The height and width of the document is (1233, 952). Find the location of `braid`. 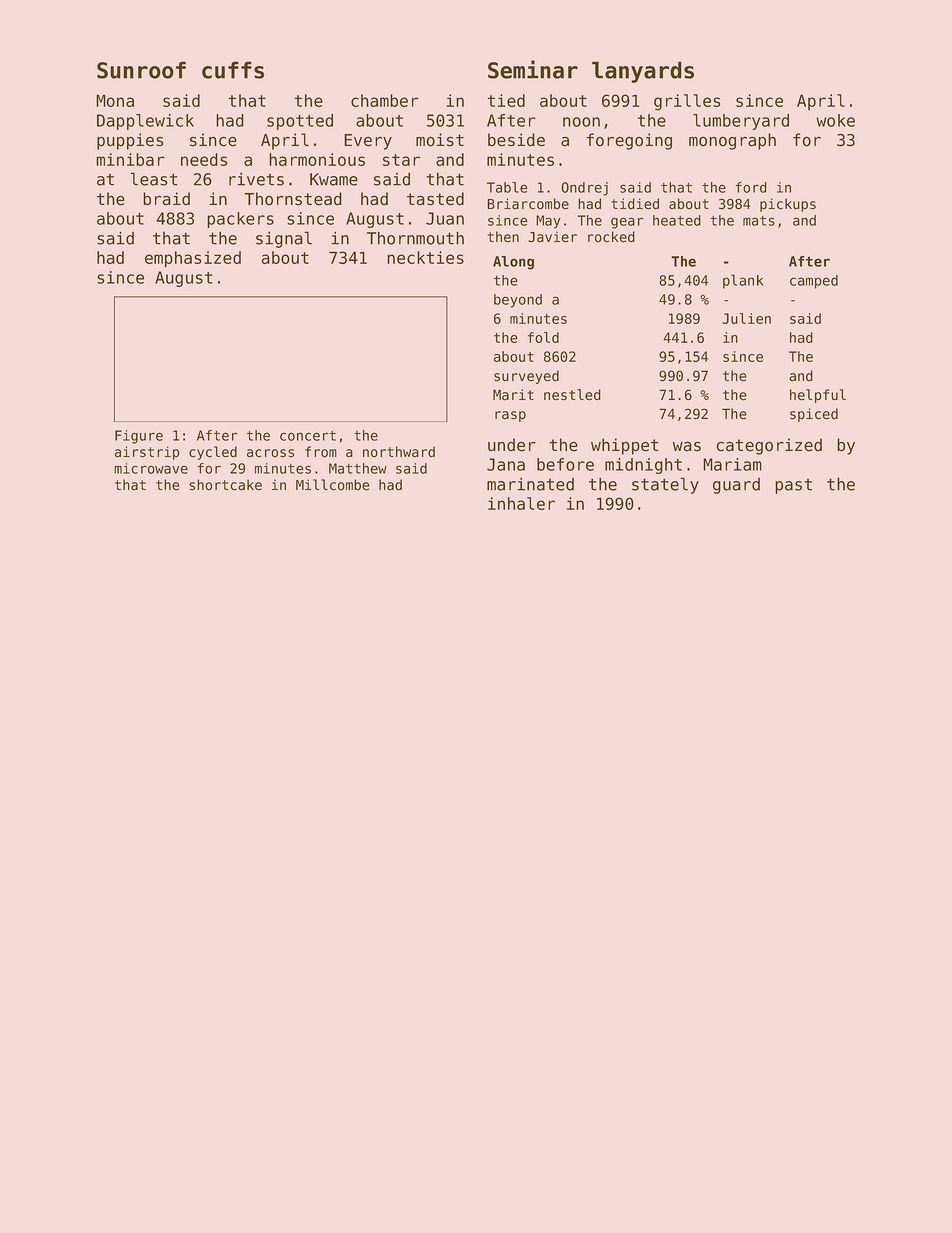

braid is located at coordinates (166, 199).
